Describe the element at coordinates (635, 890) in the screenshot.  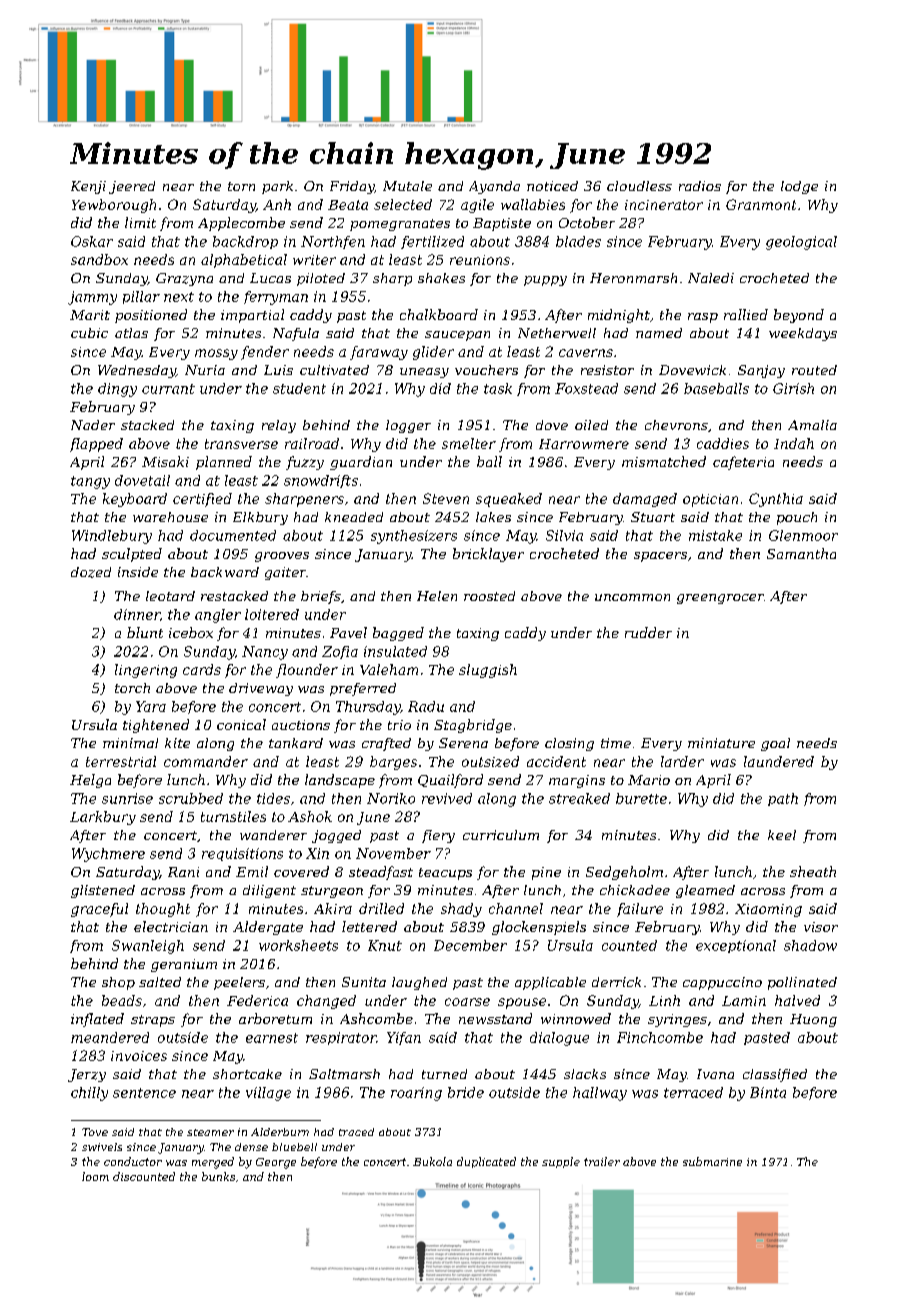
I see `chickadee` at that location.
